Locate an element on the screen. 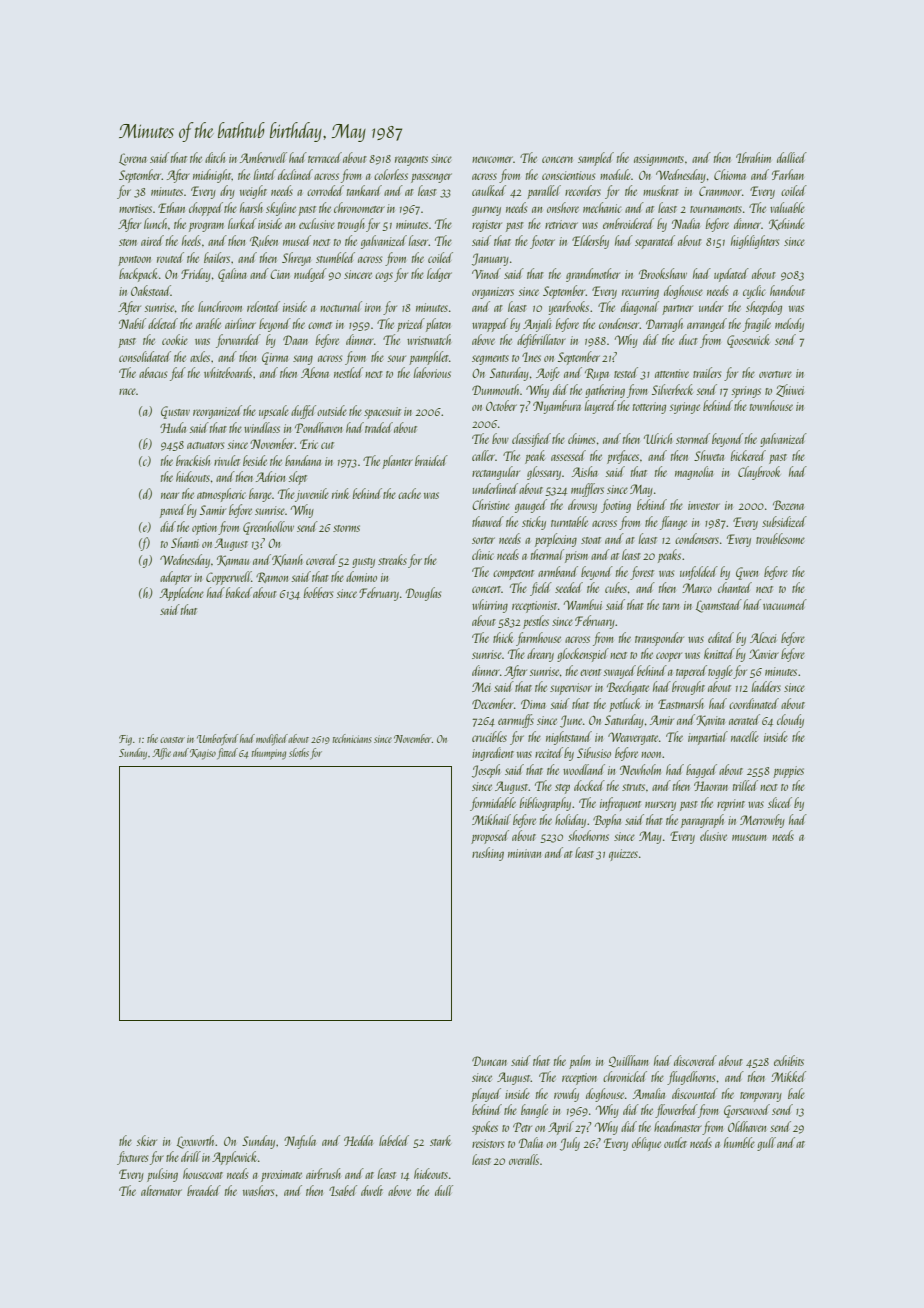 This screenshot has width=924, height=1308. melody is located at coordinates (789, 325).
